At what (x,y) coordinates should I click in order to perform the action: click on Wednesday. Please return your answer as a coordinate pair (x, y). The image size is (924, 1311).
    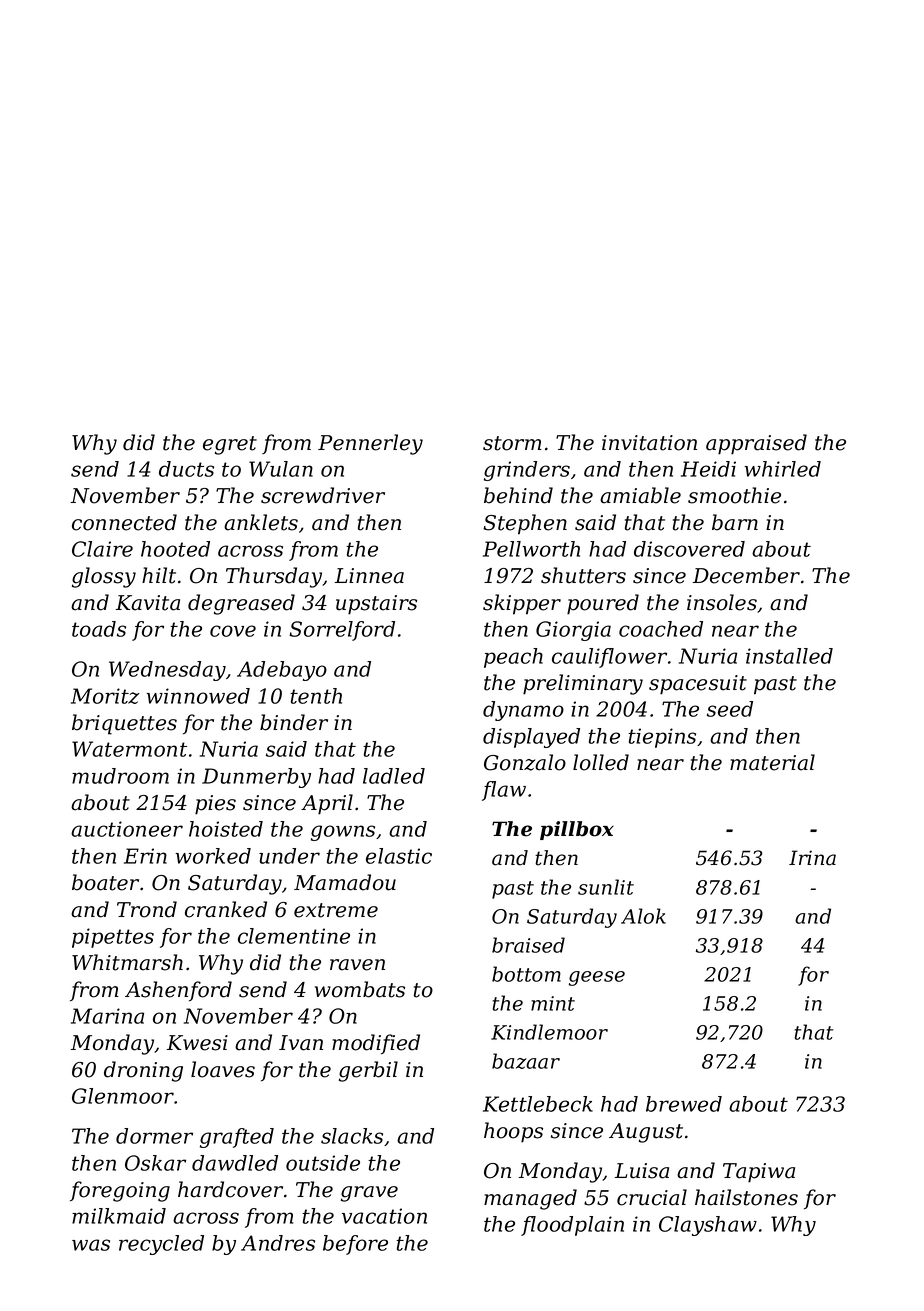
    Looking at the image, I should click on (167, 671).
